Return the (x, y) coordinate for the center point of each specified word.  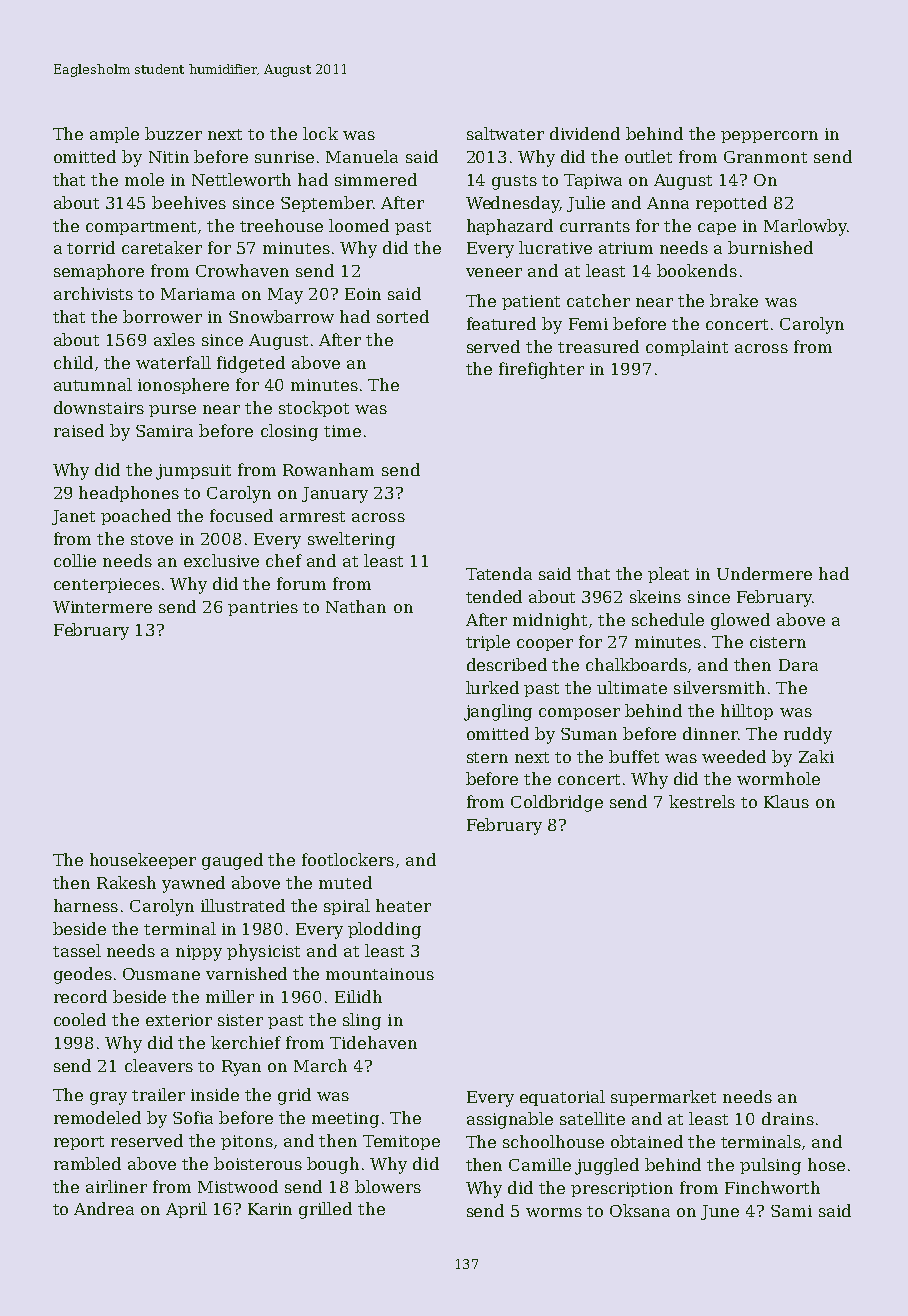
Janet (73, 517)
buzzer (173, 133)
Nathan (356, 606)
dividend (585, 133)
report (79, 1143)
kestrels (702, 801)
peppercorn (769, 137)
